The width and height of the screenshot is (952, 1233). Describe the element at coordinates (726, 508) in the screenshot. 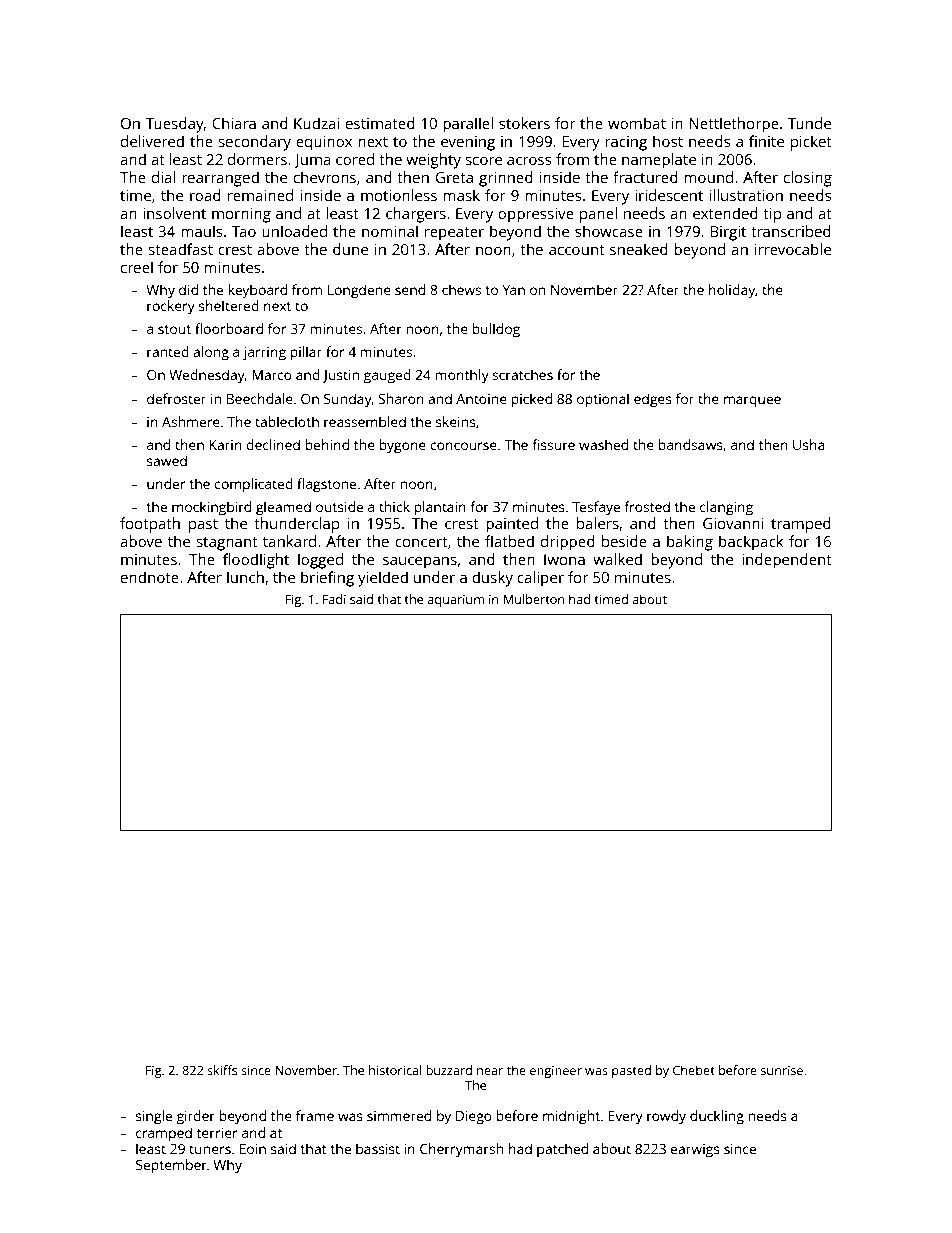

I see `clanging` at that location.
